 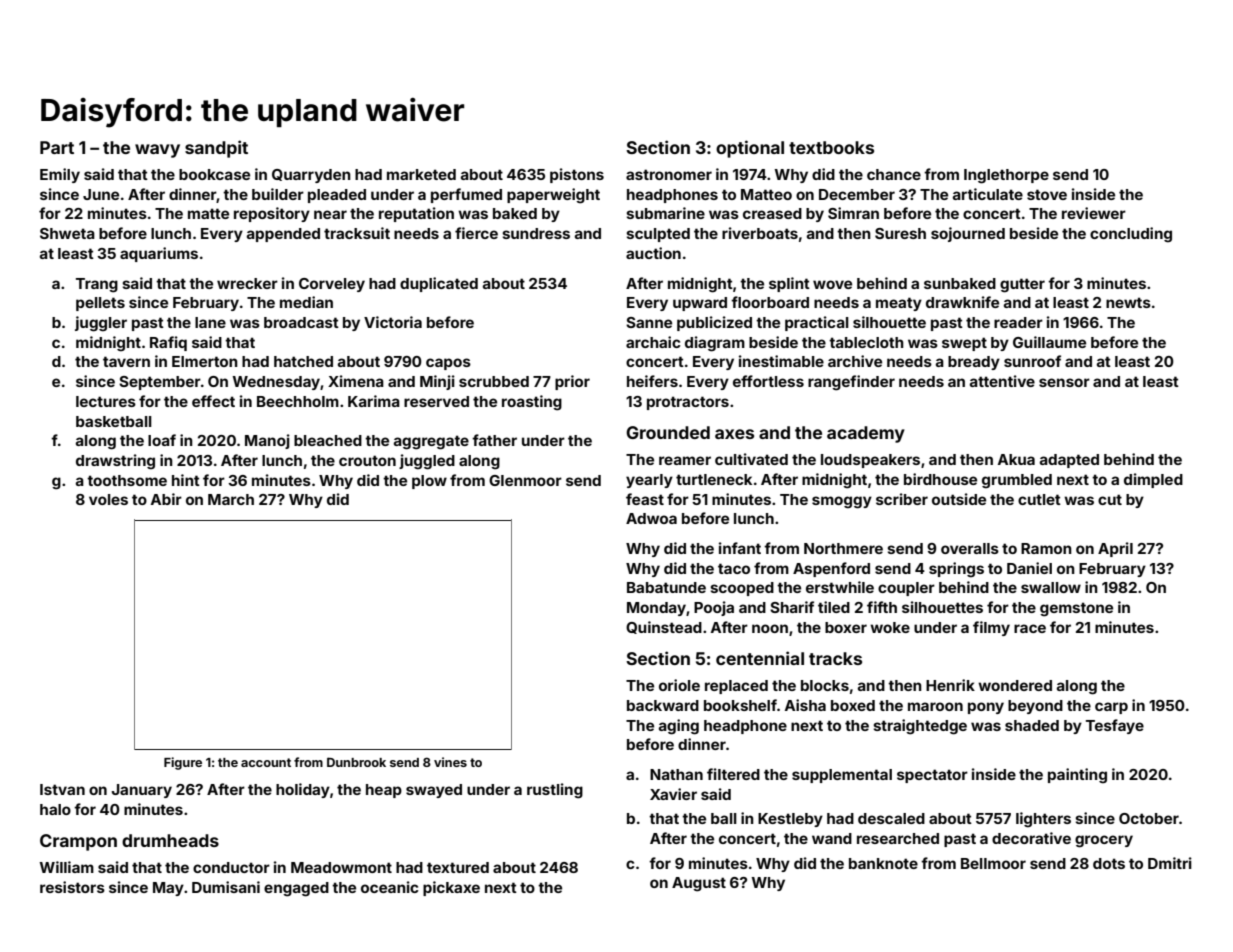 What do you see at coordinates (141, 791) in the image?
I see `January` at bounding box center [141, 791].
